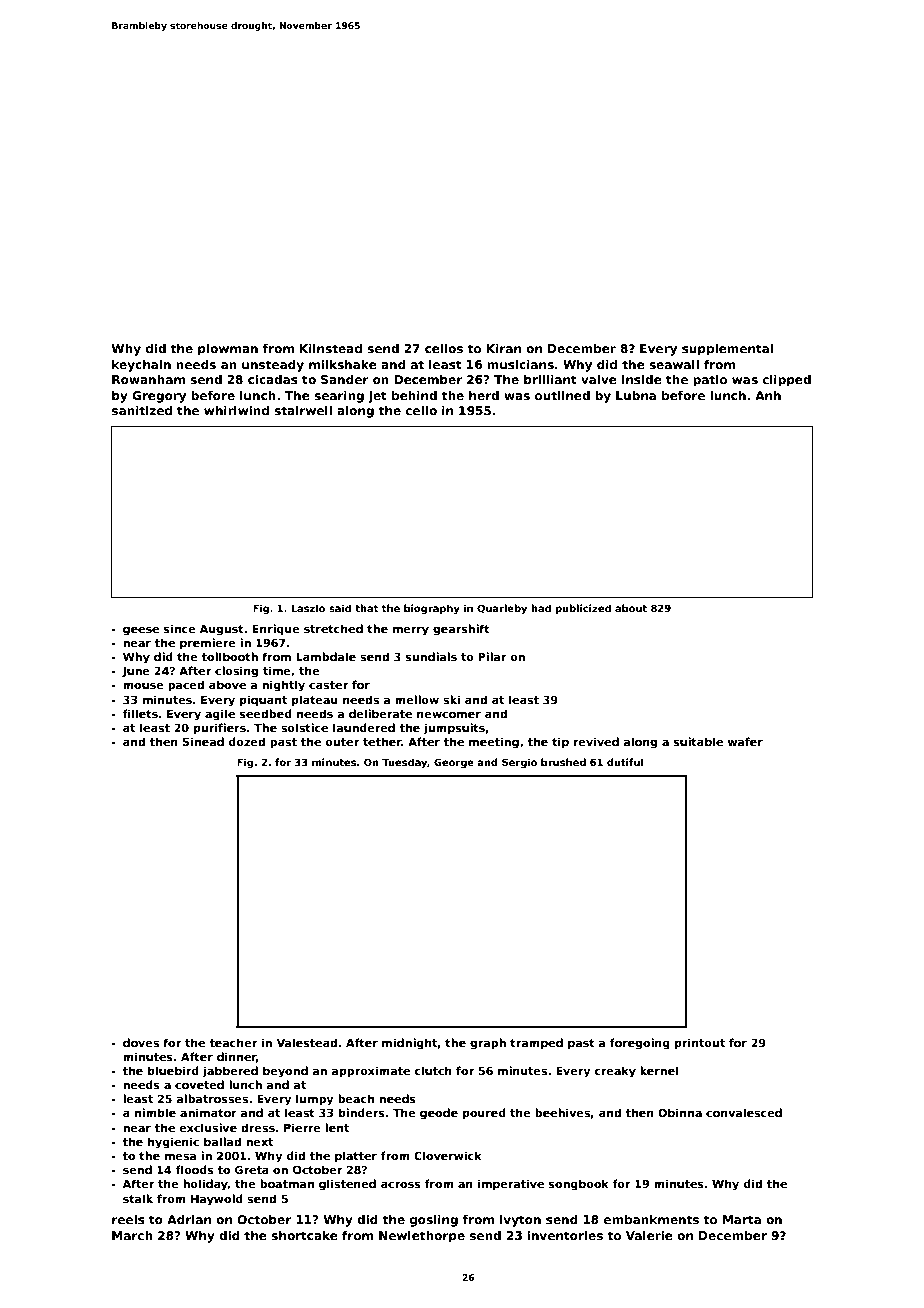 This page has width=924, height=1308. What do you see at coordinates (347, 1185) in the page?
I see `glistened` at bounding box center [347, 1185].
